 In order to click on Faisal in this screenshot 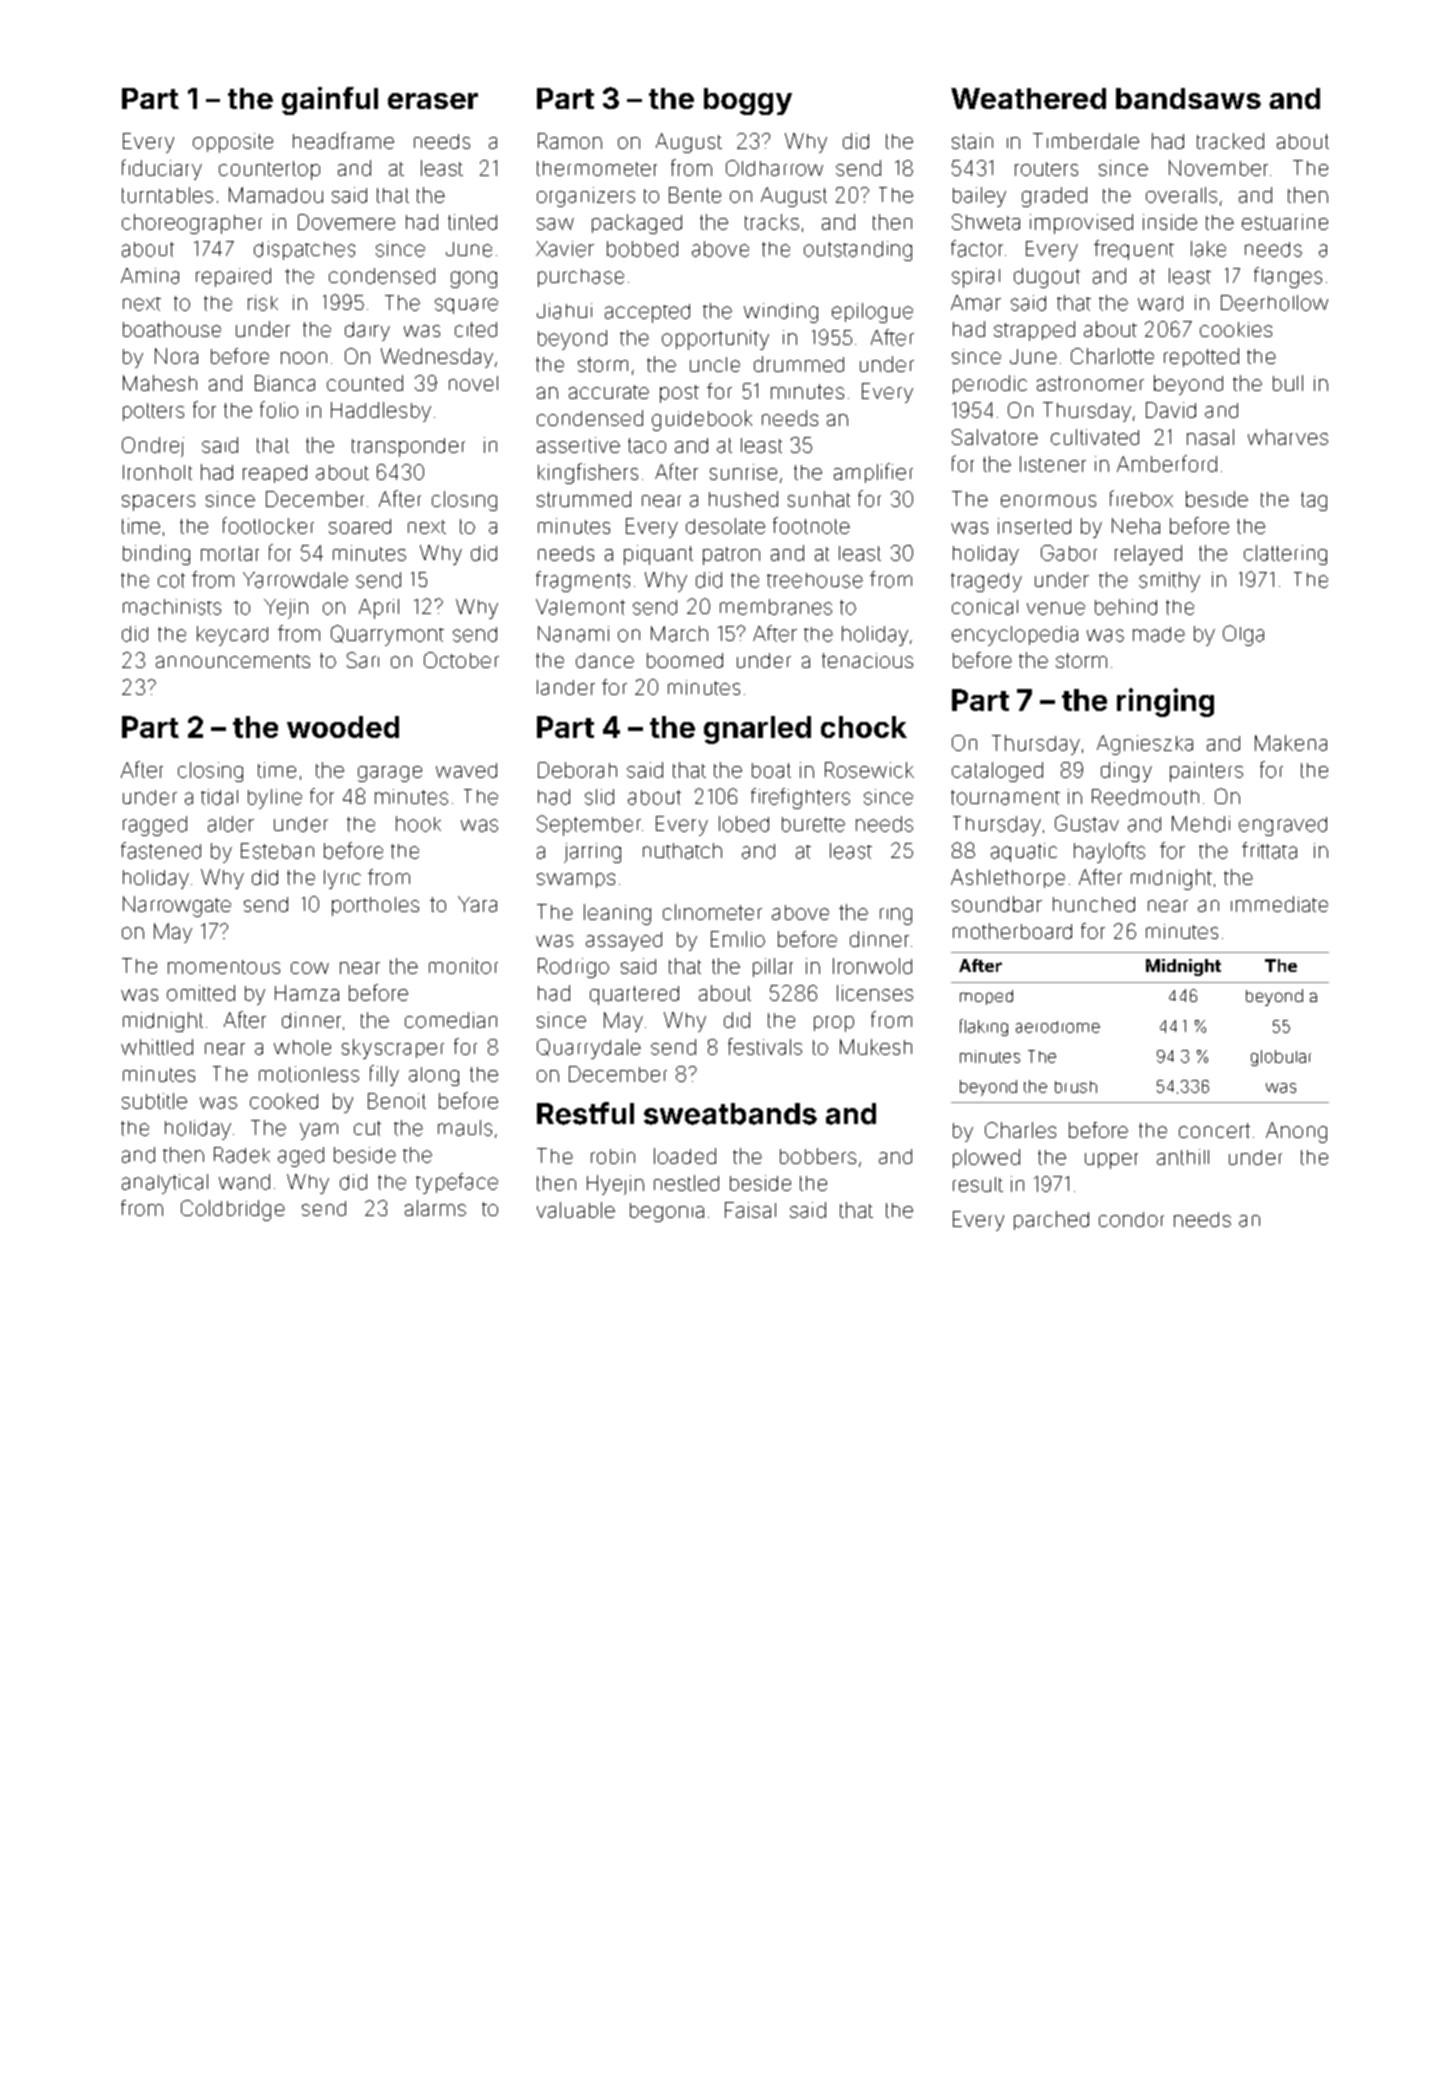, I will do `click(750, 1210)`.
